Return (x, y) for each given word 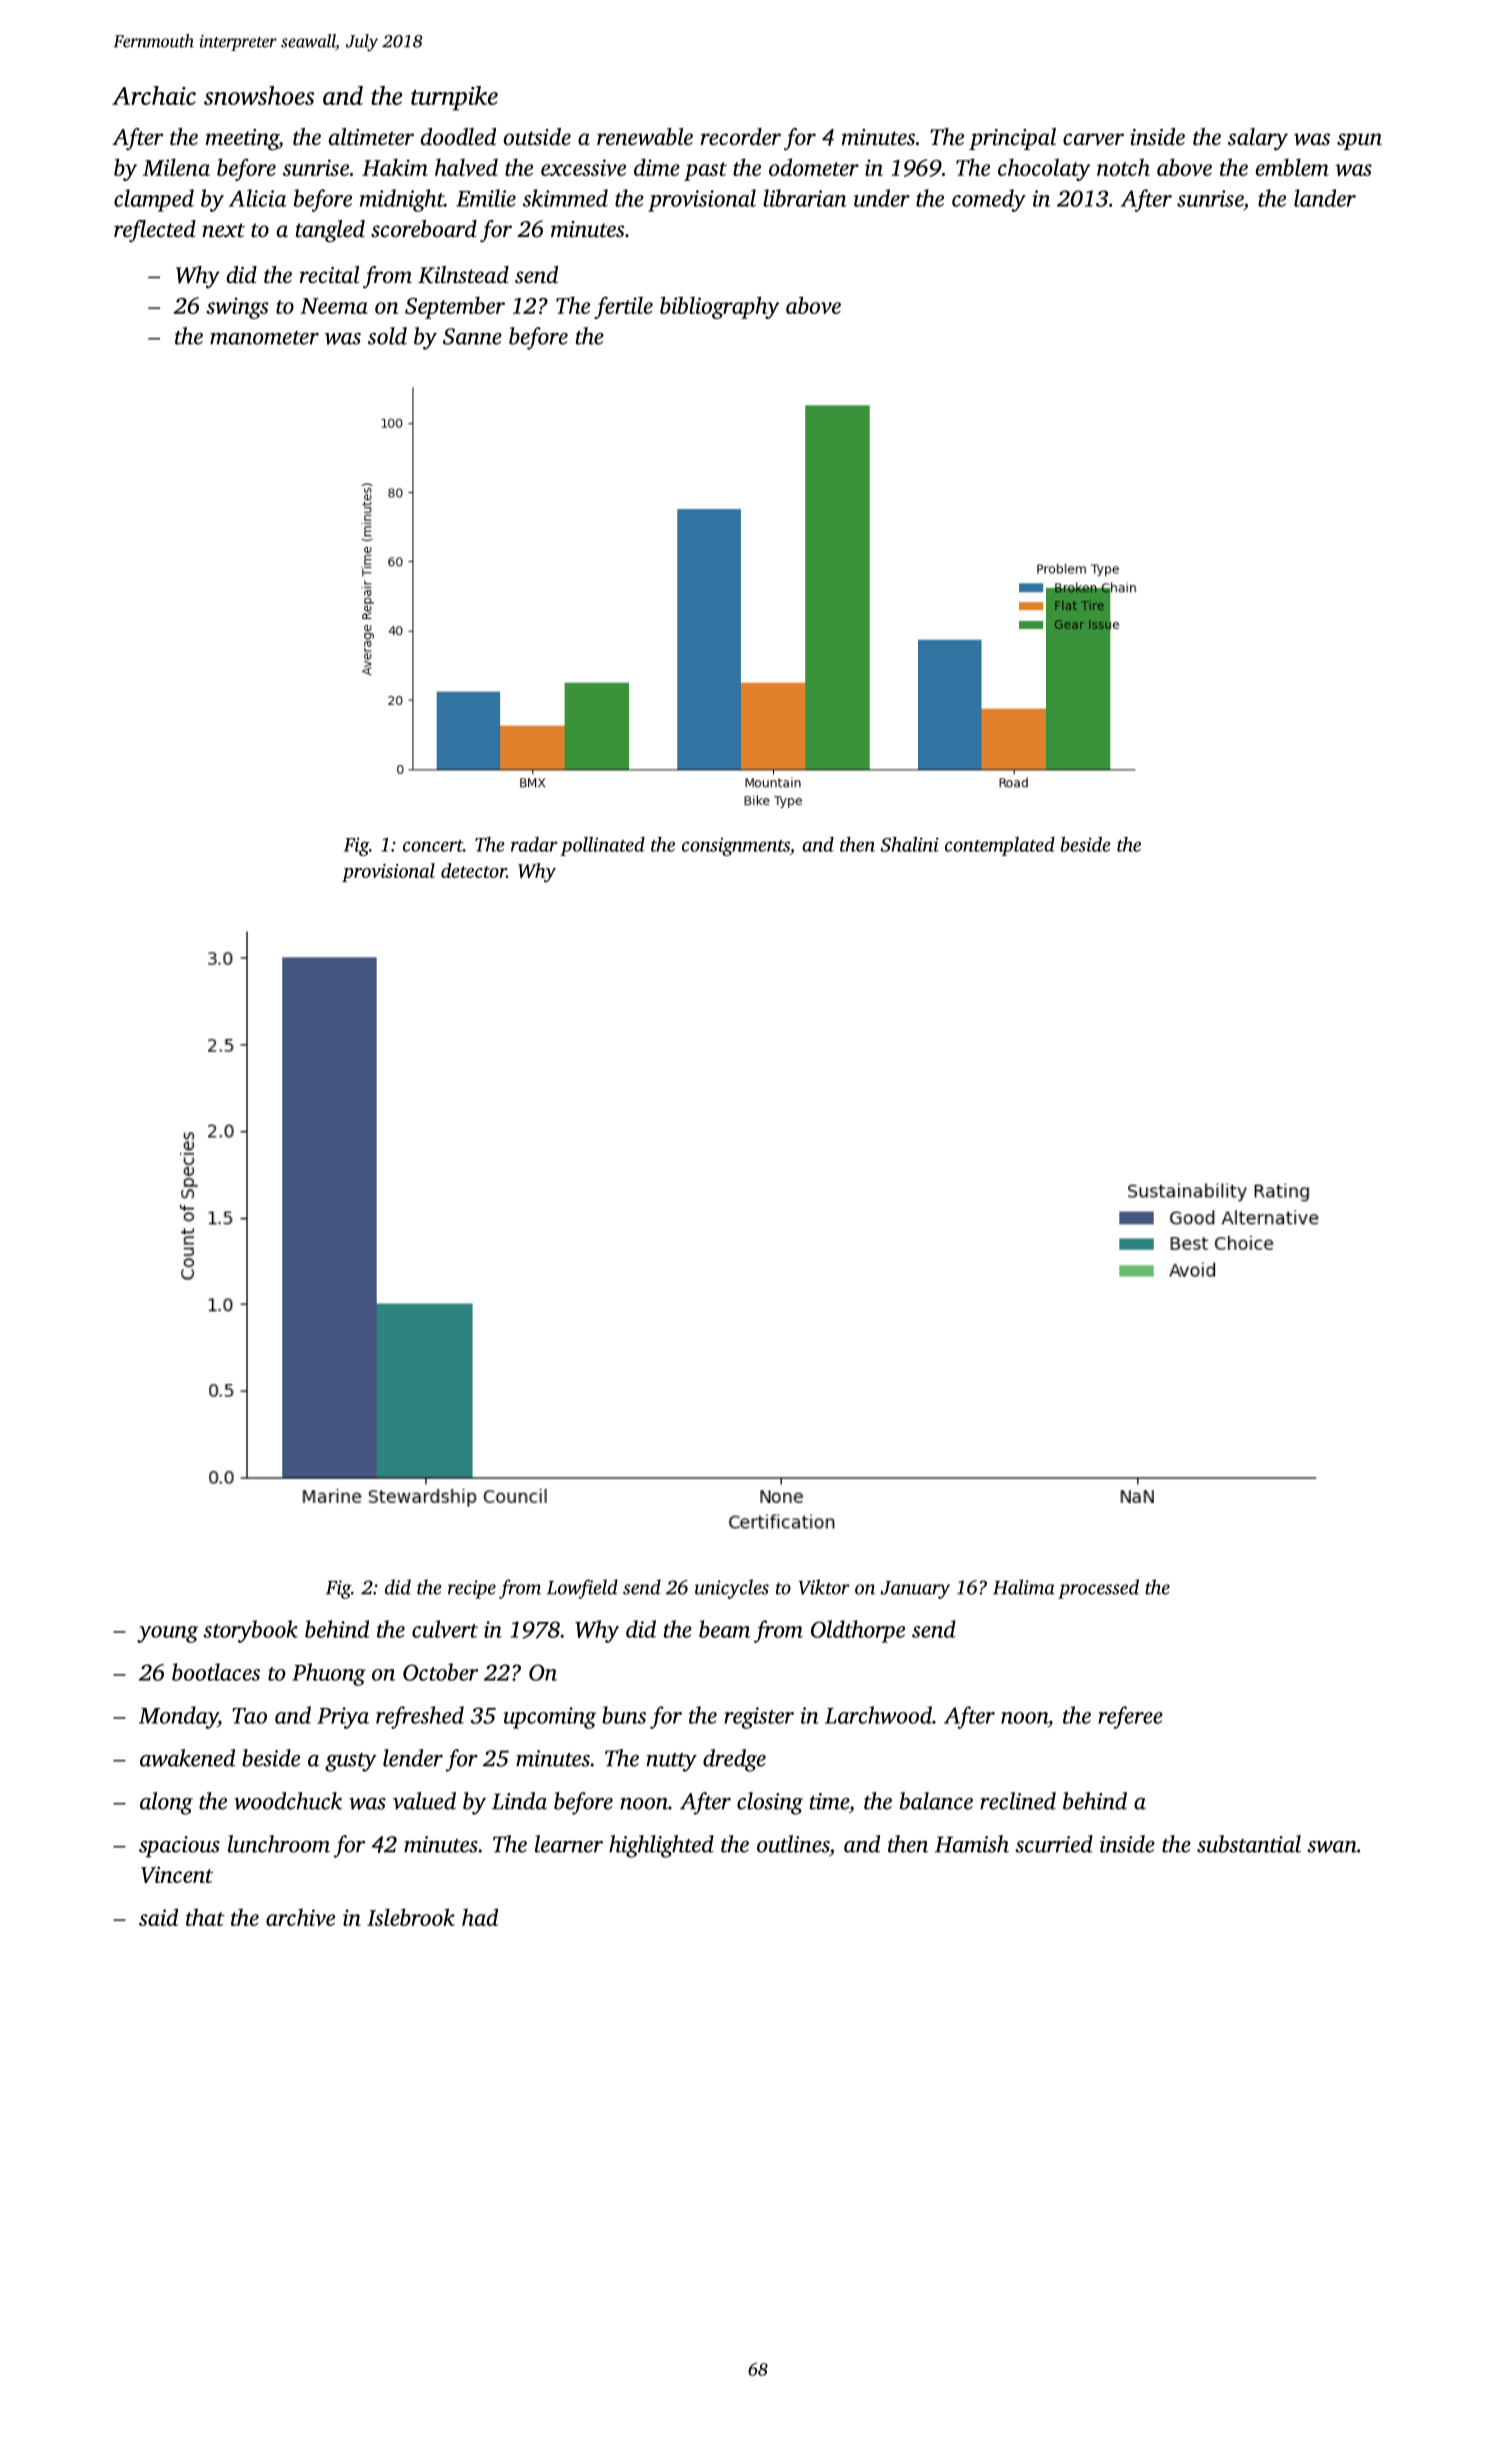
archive (300, 1917)
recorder (741, 137)
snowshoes (259, 95)
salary (1258, 139)
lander (1325, 198)
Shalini (910, 844)
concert (433, 846)
